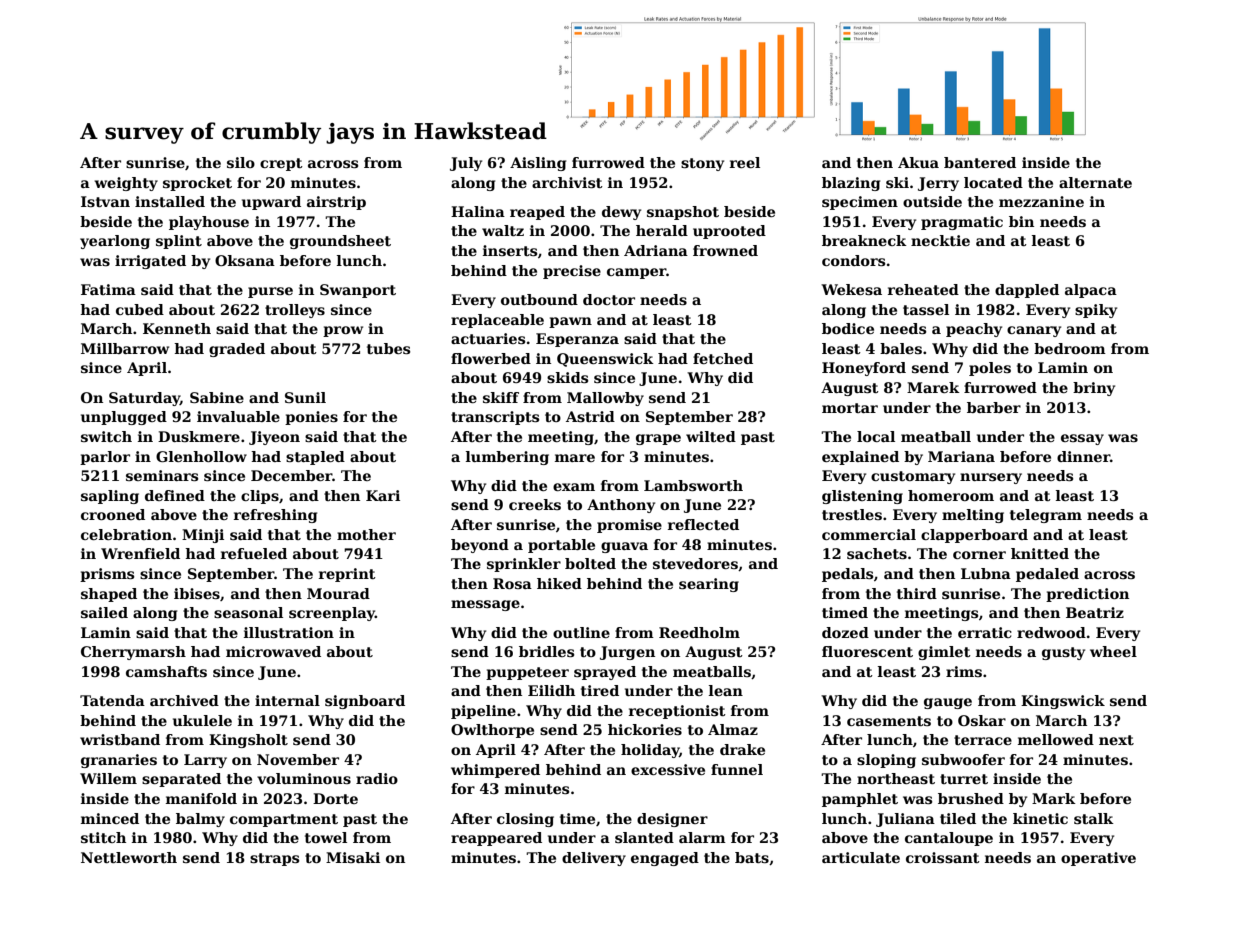  Describe the element at coordinates (600, 690) in the image. I see `tired` at that location.
